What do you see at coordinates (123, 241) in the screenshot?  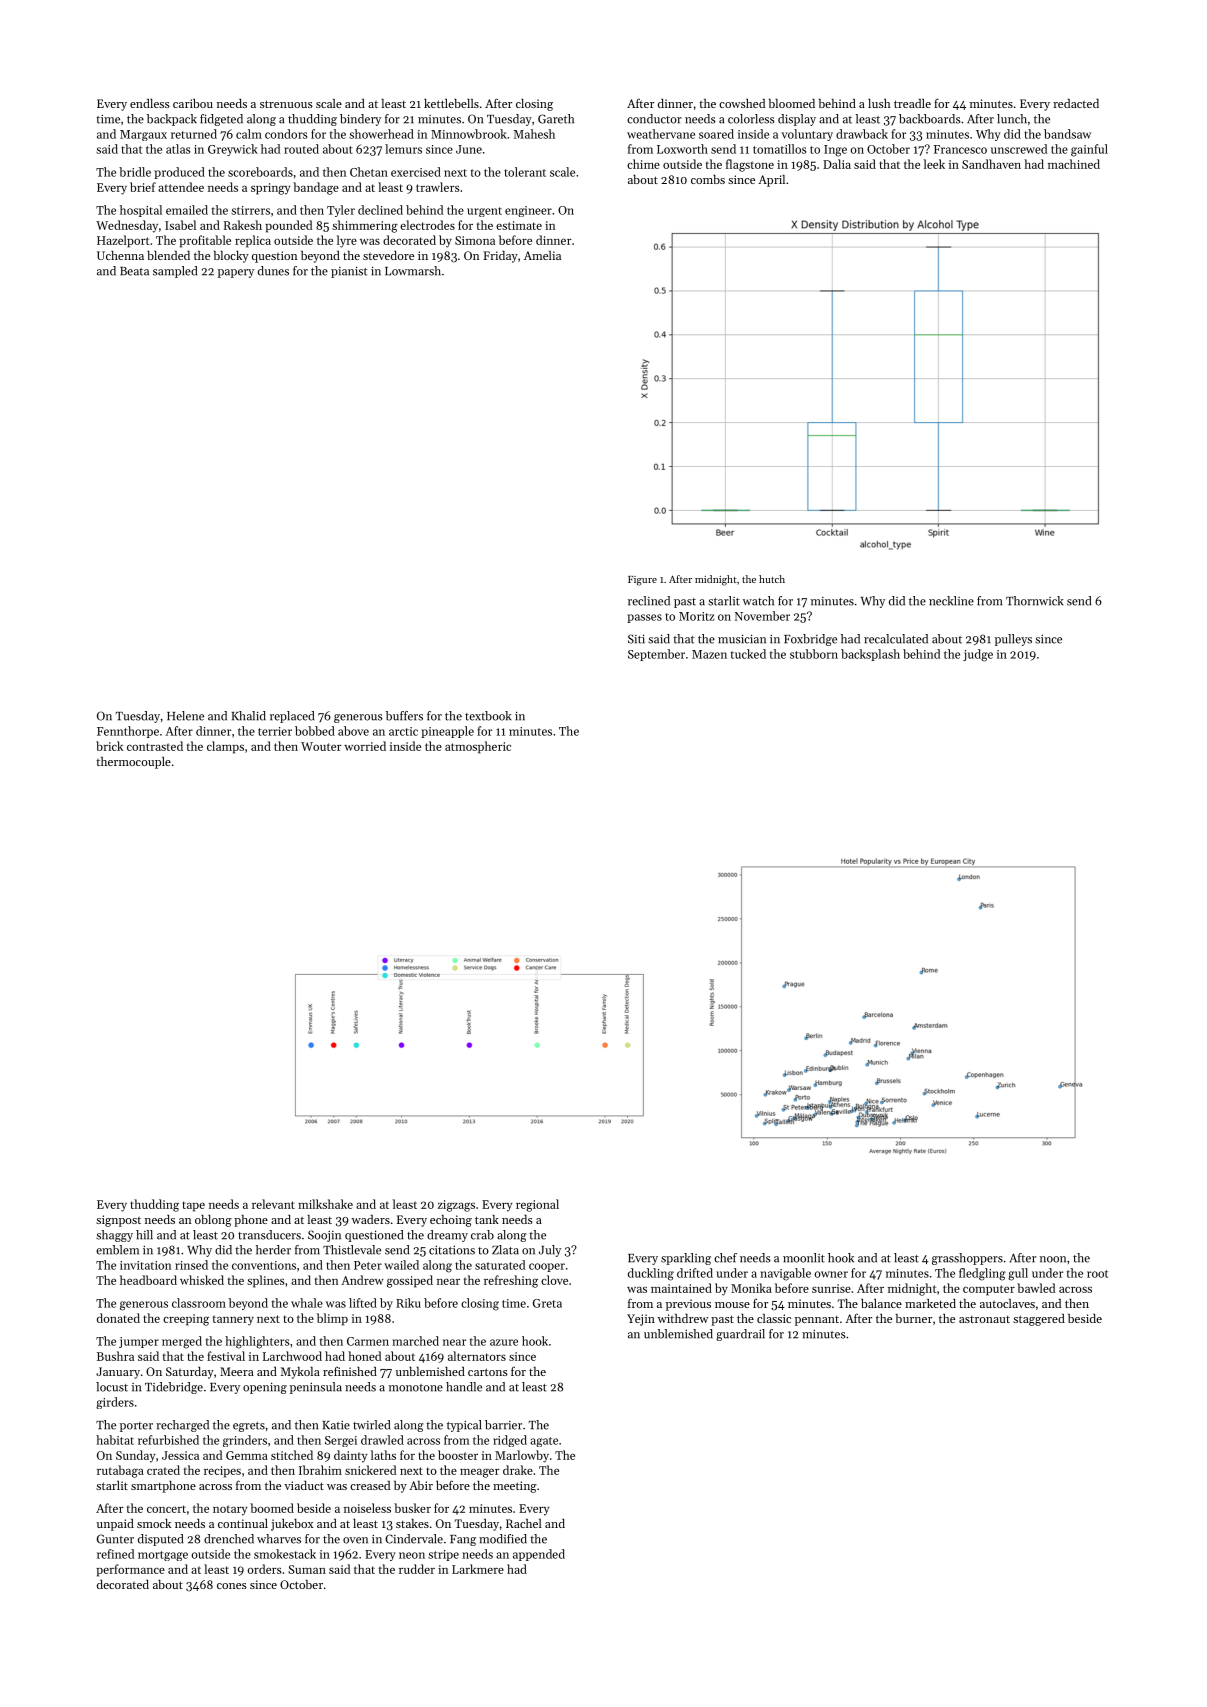 I see `Hazelport` at bounding box center [123, 241].
